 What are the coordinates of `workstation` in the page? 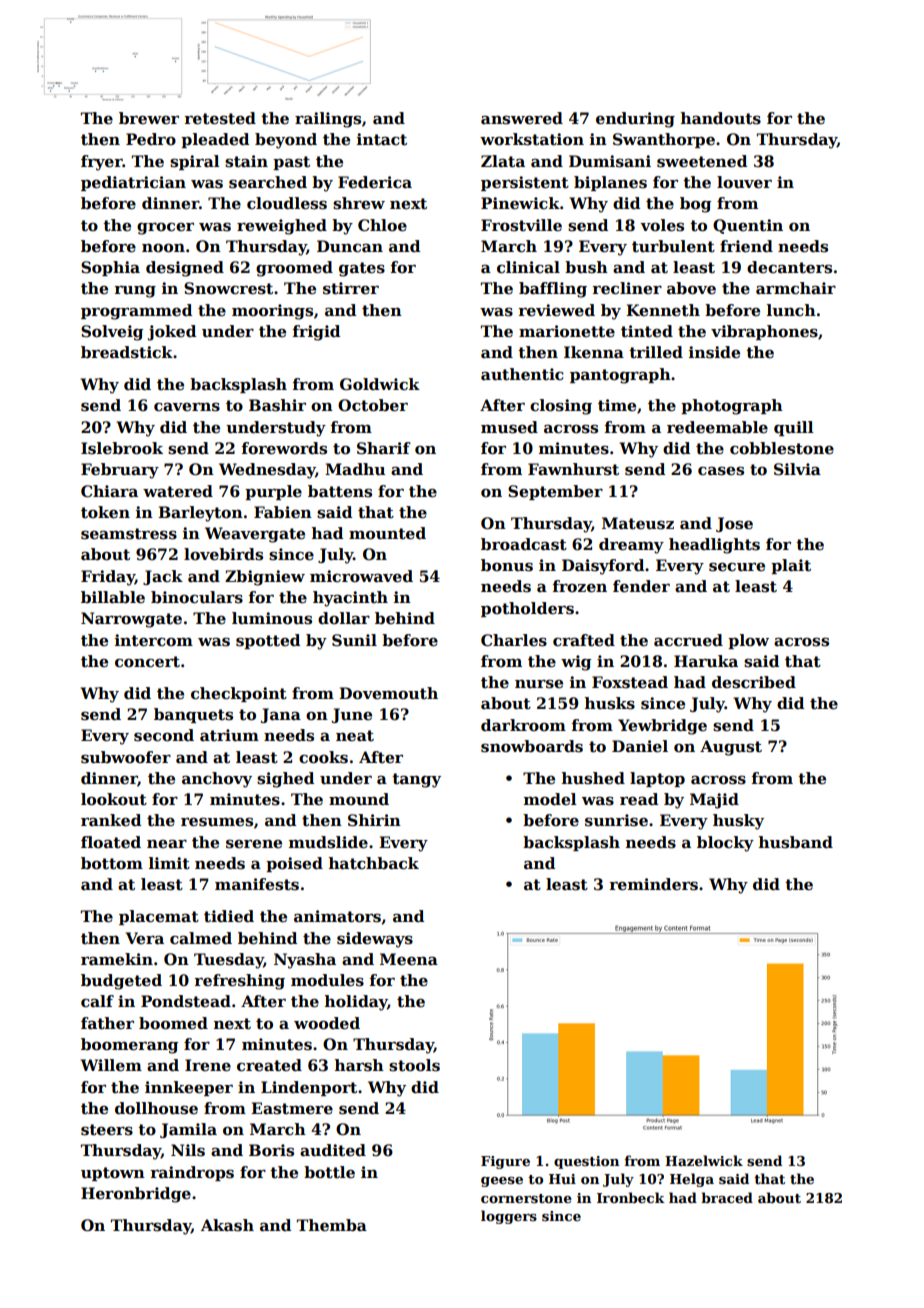 It's located at (532, 139).
